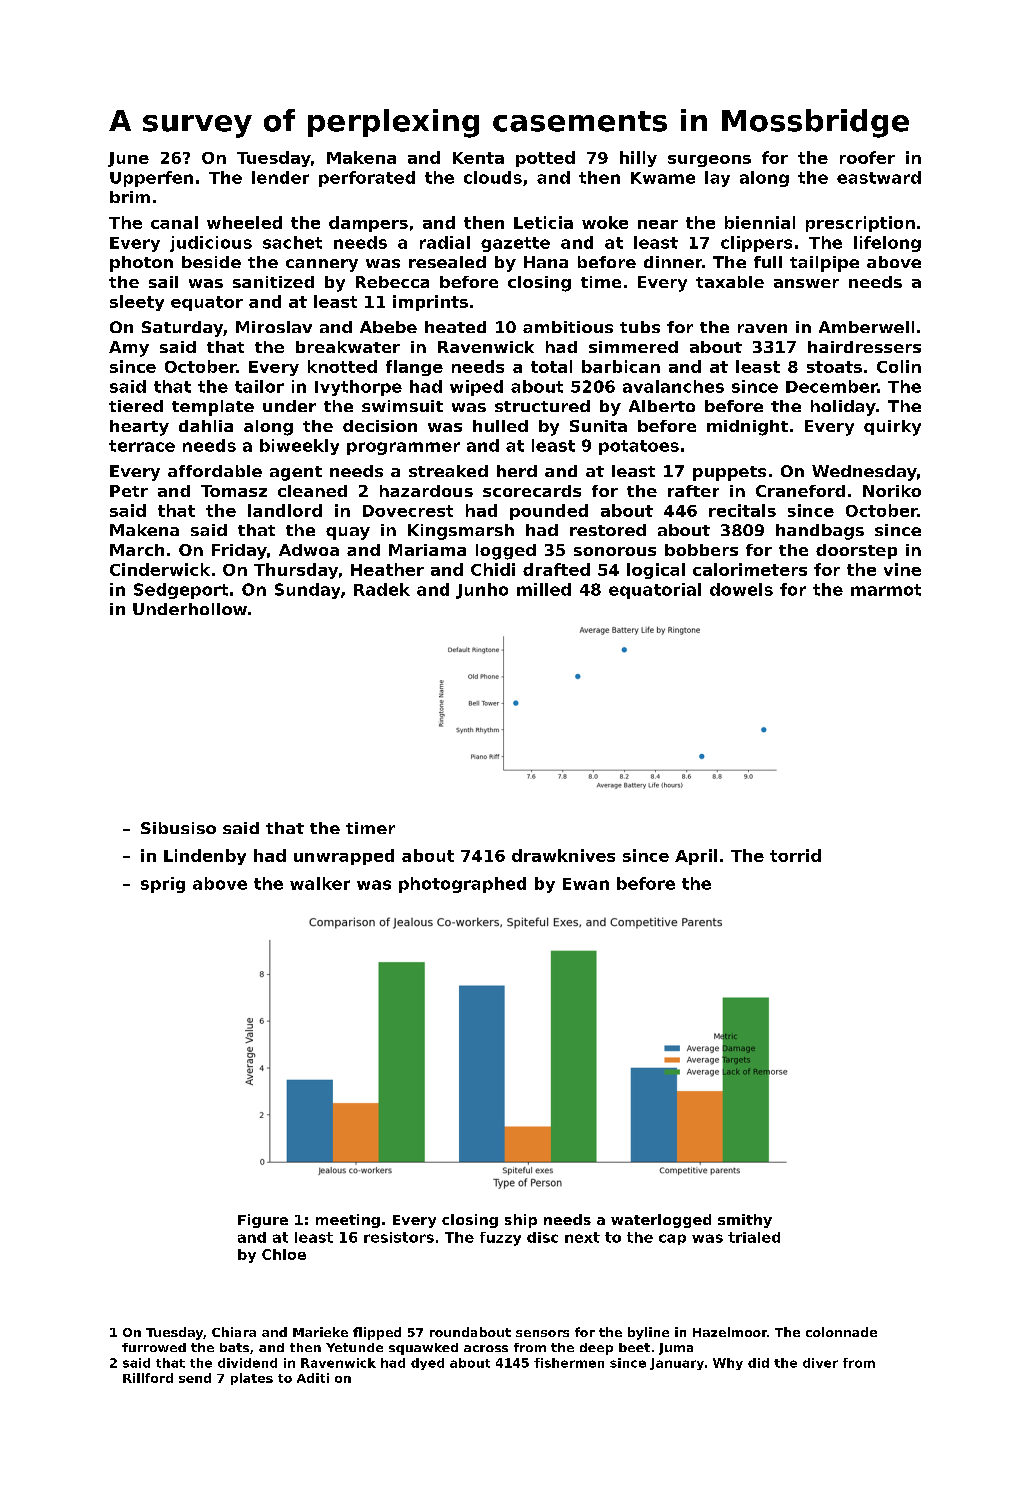 The height and width of the screenshot is (1493, 1031). Describe the element at coordinates (569, 1363) in the screenshot. I see `fishermen` at that location.
